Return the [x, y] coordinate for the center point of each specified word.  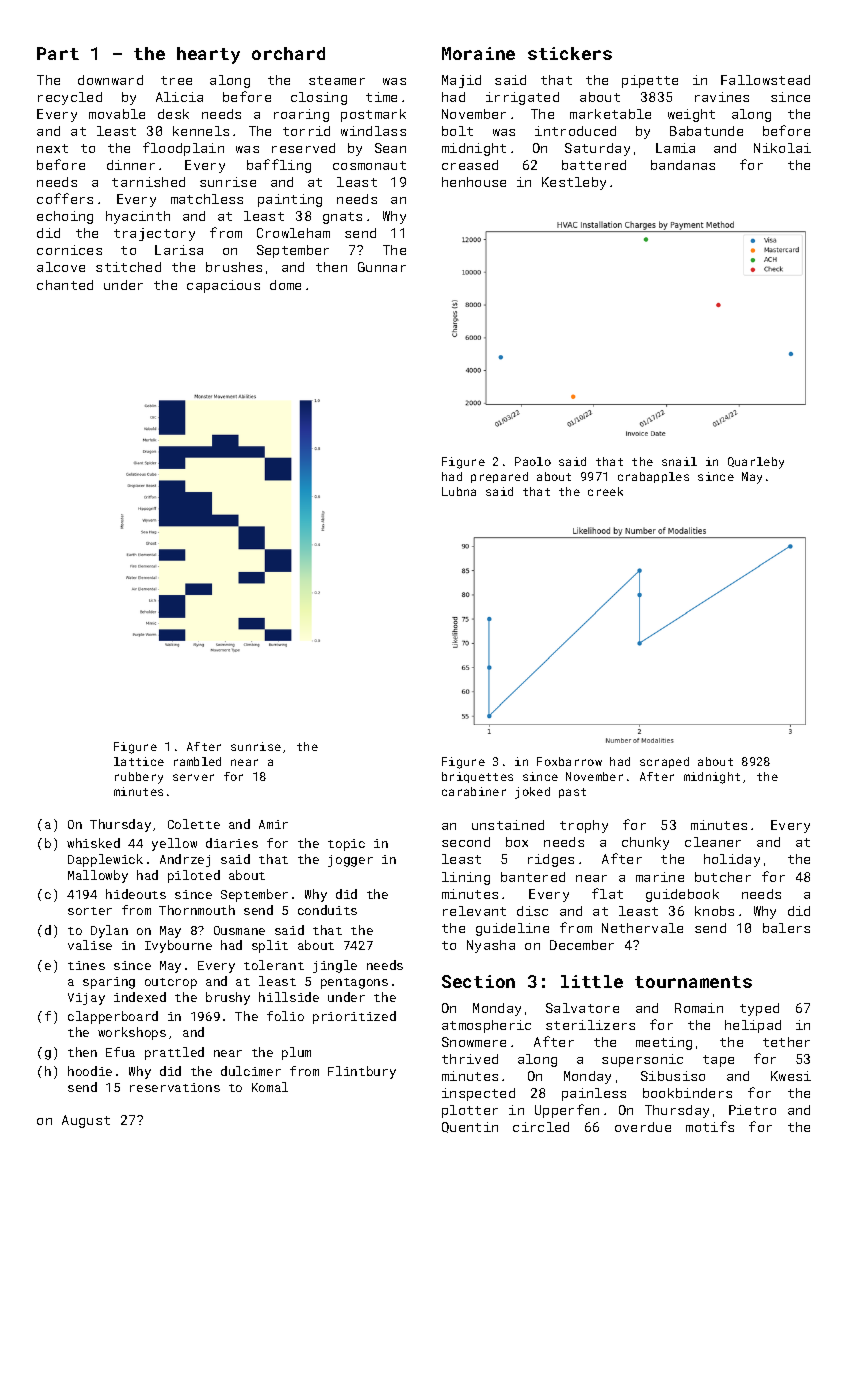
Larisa [179, 250]
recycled [70, 98]
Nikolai [782, 148]
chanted [65, 285]
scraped [664, 762]
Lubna [459, 491]
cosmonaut [369, 165]
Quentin [470, 1127]
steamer [337, 80]
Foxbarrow [569, 761]
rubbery [139, 778]
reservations [175, 1087]
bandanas [683, 165]
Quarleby [756, 463]
